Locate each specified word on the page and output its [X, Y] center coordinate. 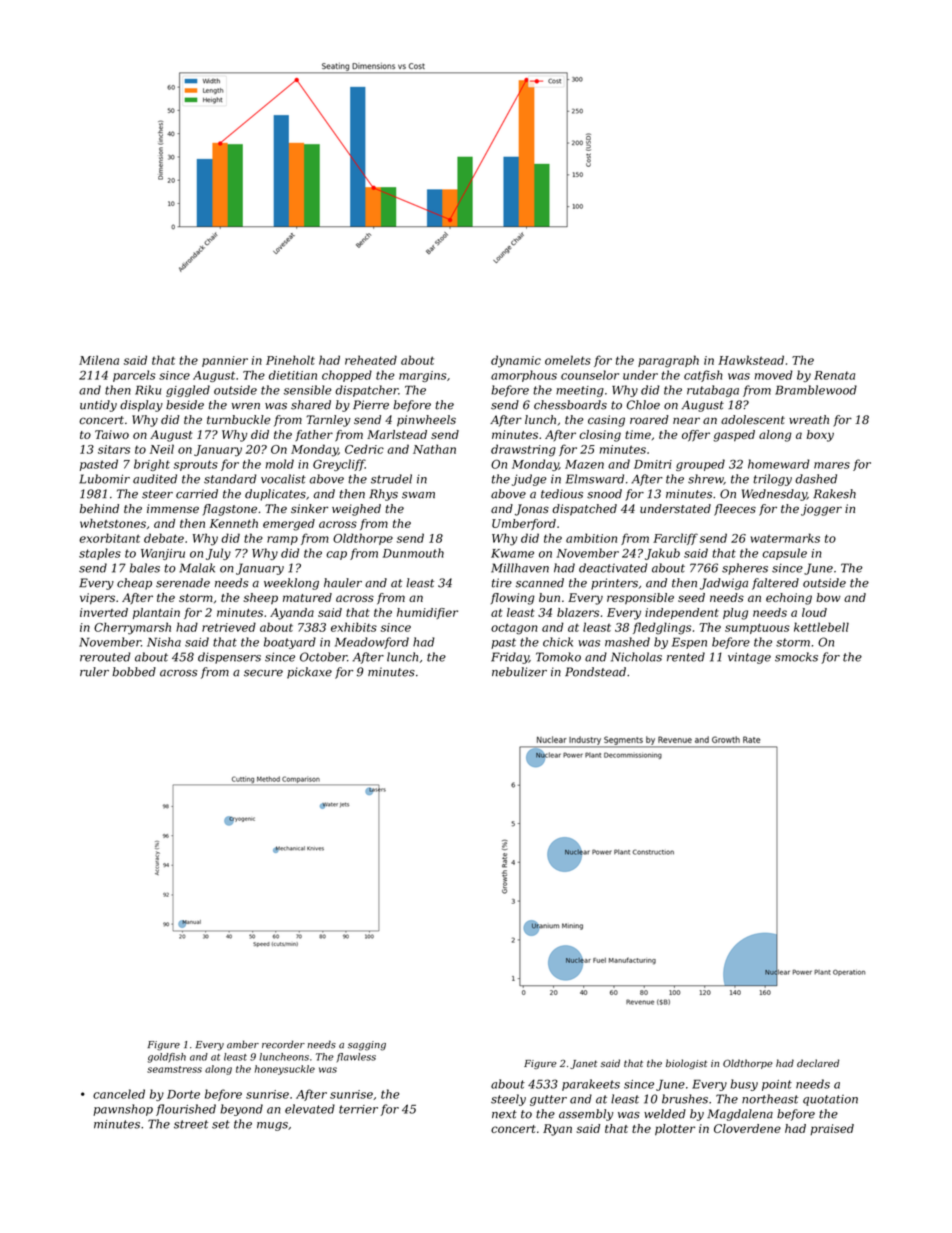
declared [818, 1063]
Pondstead [595, 672]
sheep [260, 598]
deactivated [613, 568]
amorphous [524, 376]
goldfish [167, 1058]
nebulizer [519, 672]
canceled [119, 1094]
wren [246, 406]
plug [735, 614]
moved [774, 375]
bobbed [134, 672]
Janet [583, 1064]
